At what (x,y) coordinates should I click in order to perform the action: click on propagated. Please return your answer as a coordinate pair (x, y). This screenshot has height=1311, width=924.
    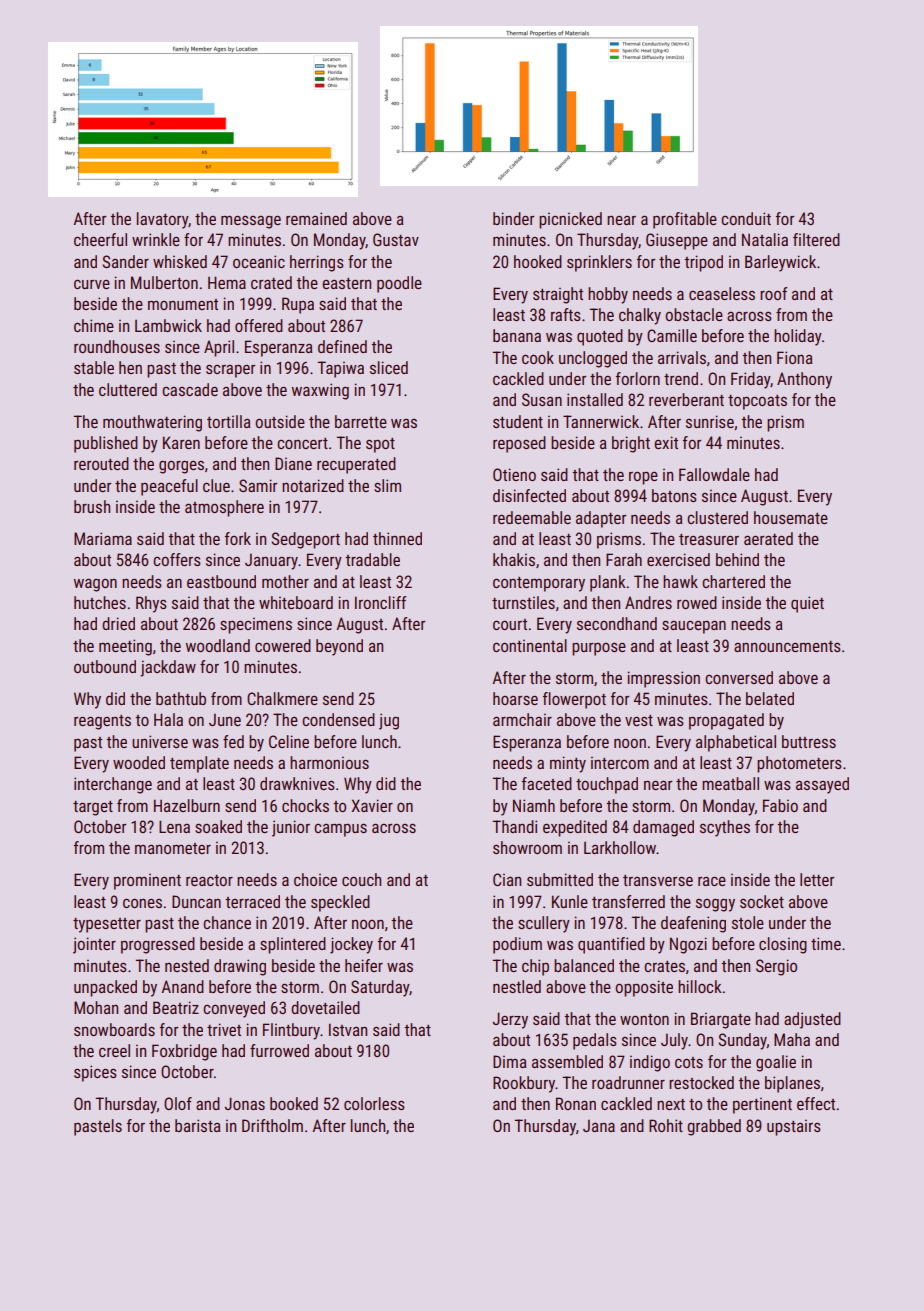
    Looking at the image, I should click on (726, 721).
